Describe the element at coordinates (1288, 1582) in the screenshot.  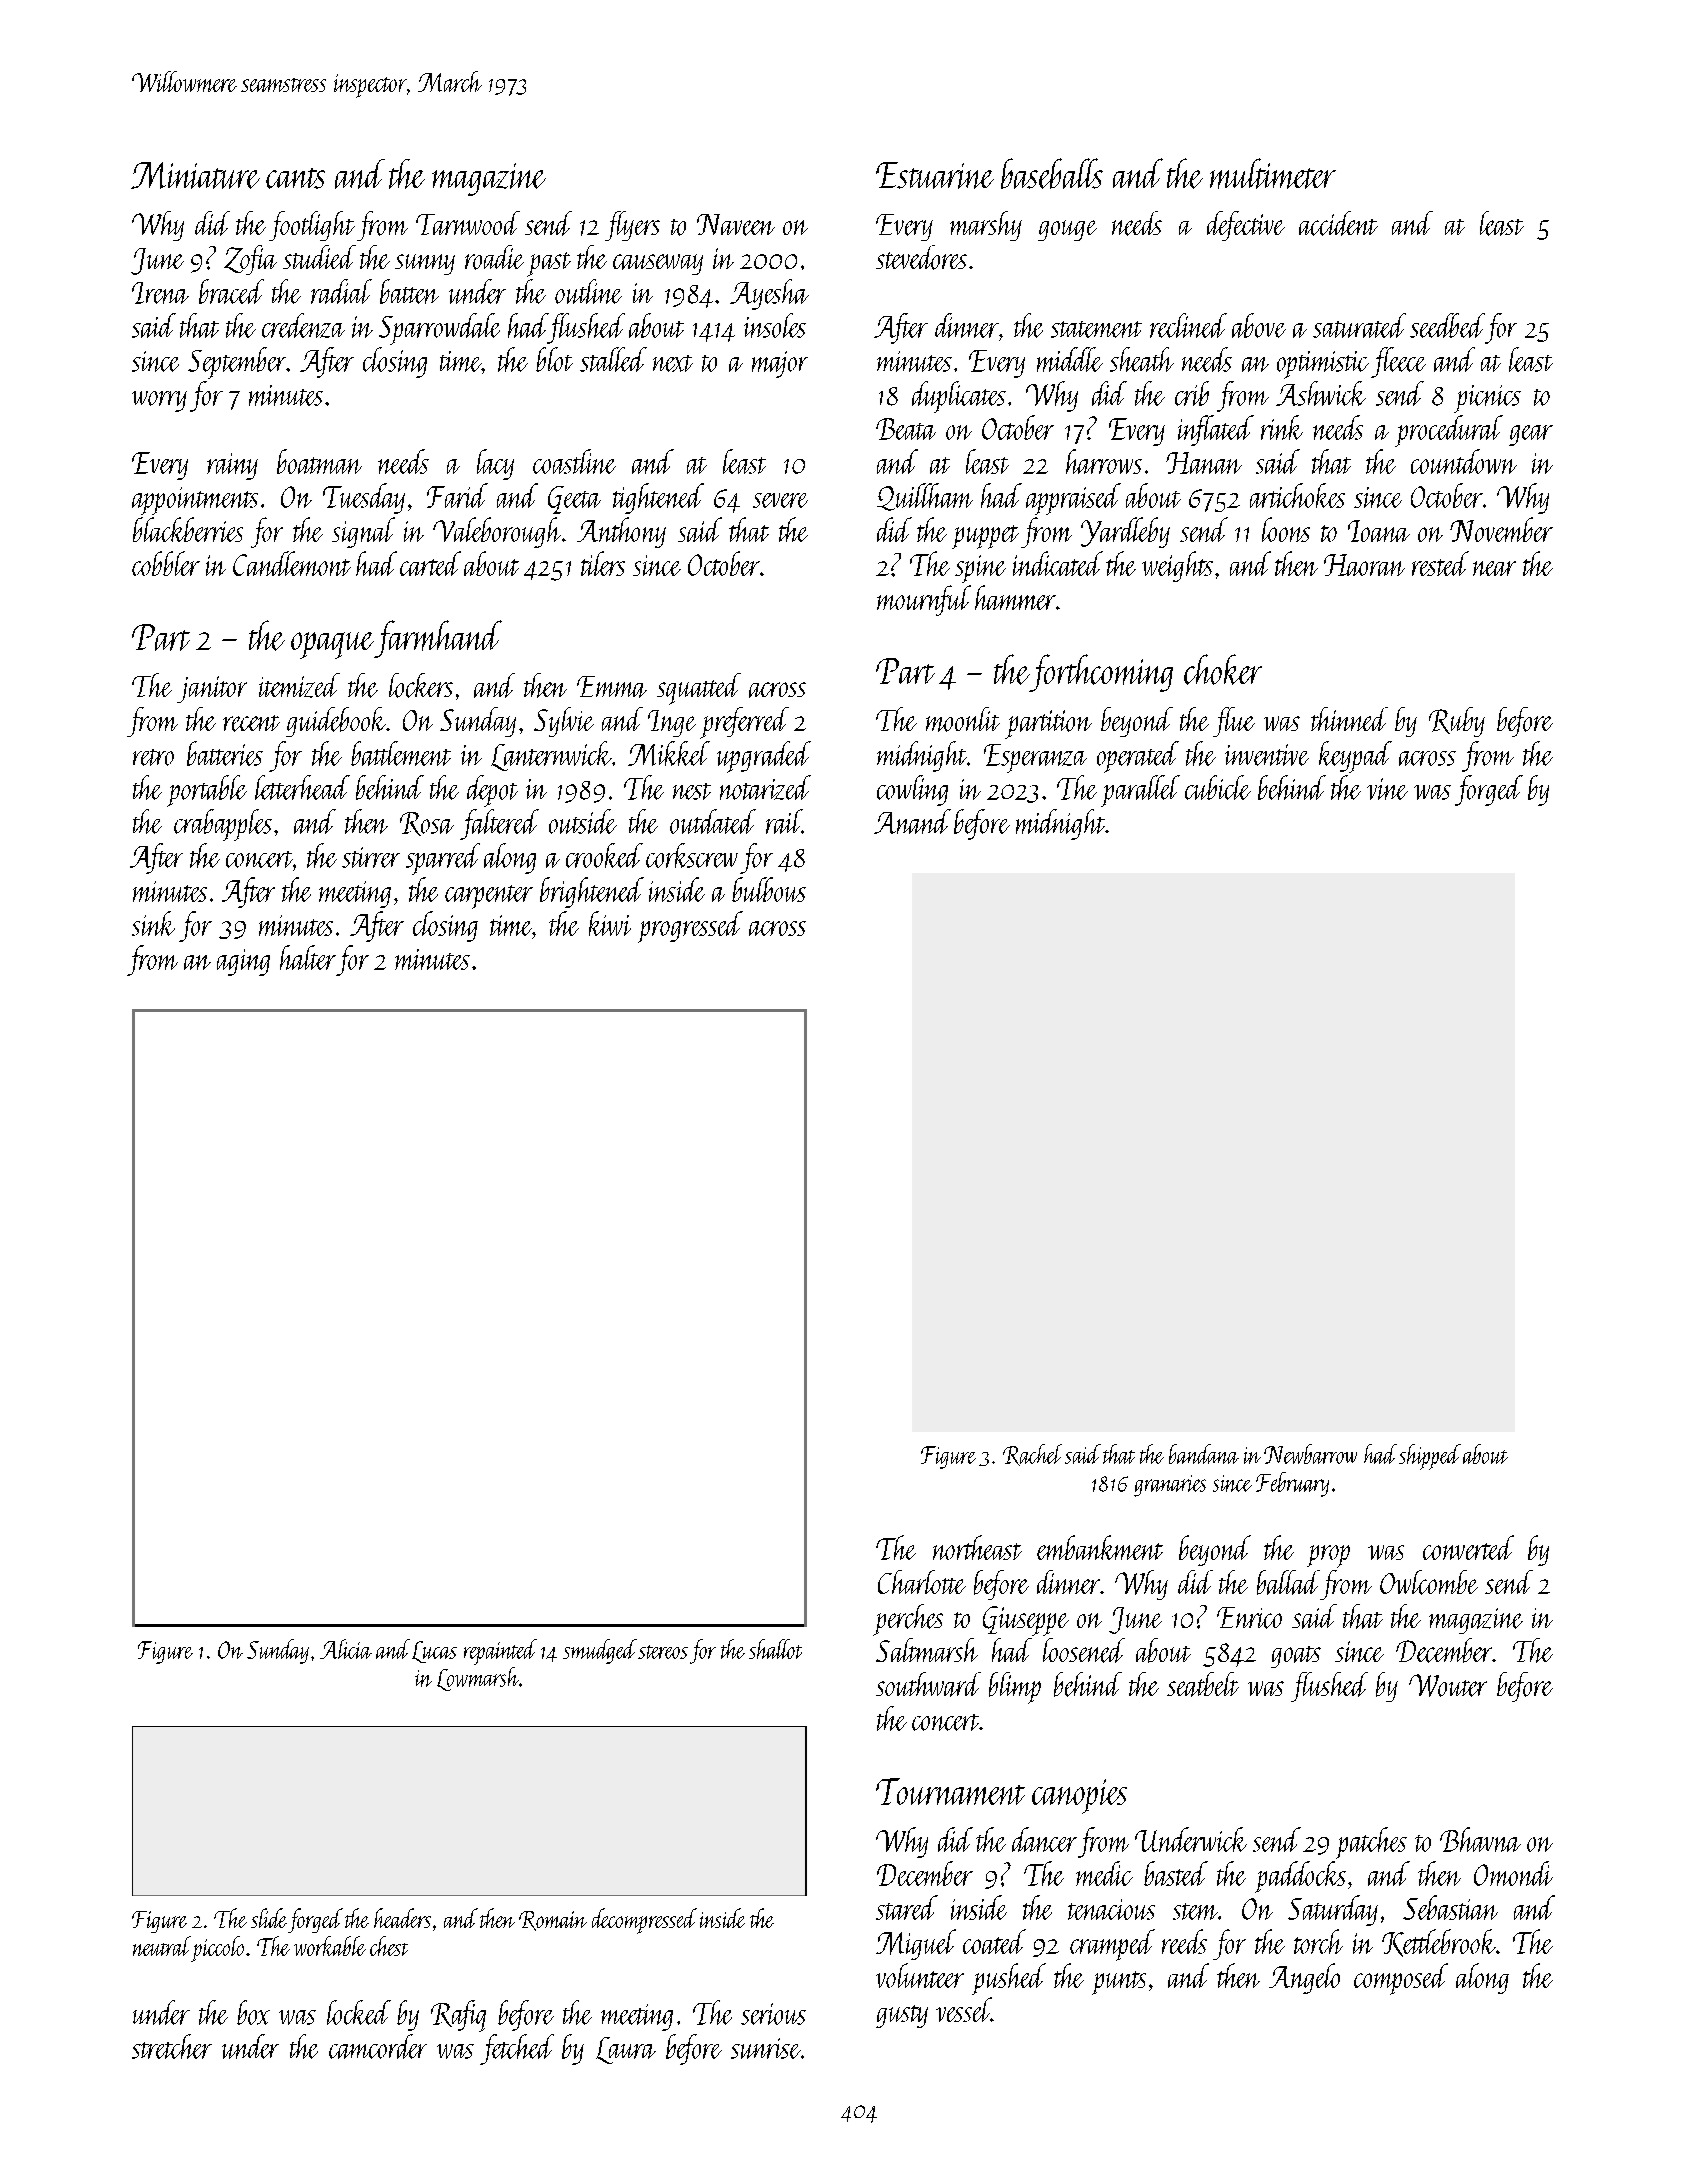
I see `ballad` at that location.
